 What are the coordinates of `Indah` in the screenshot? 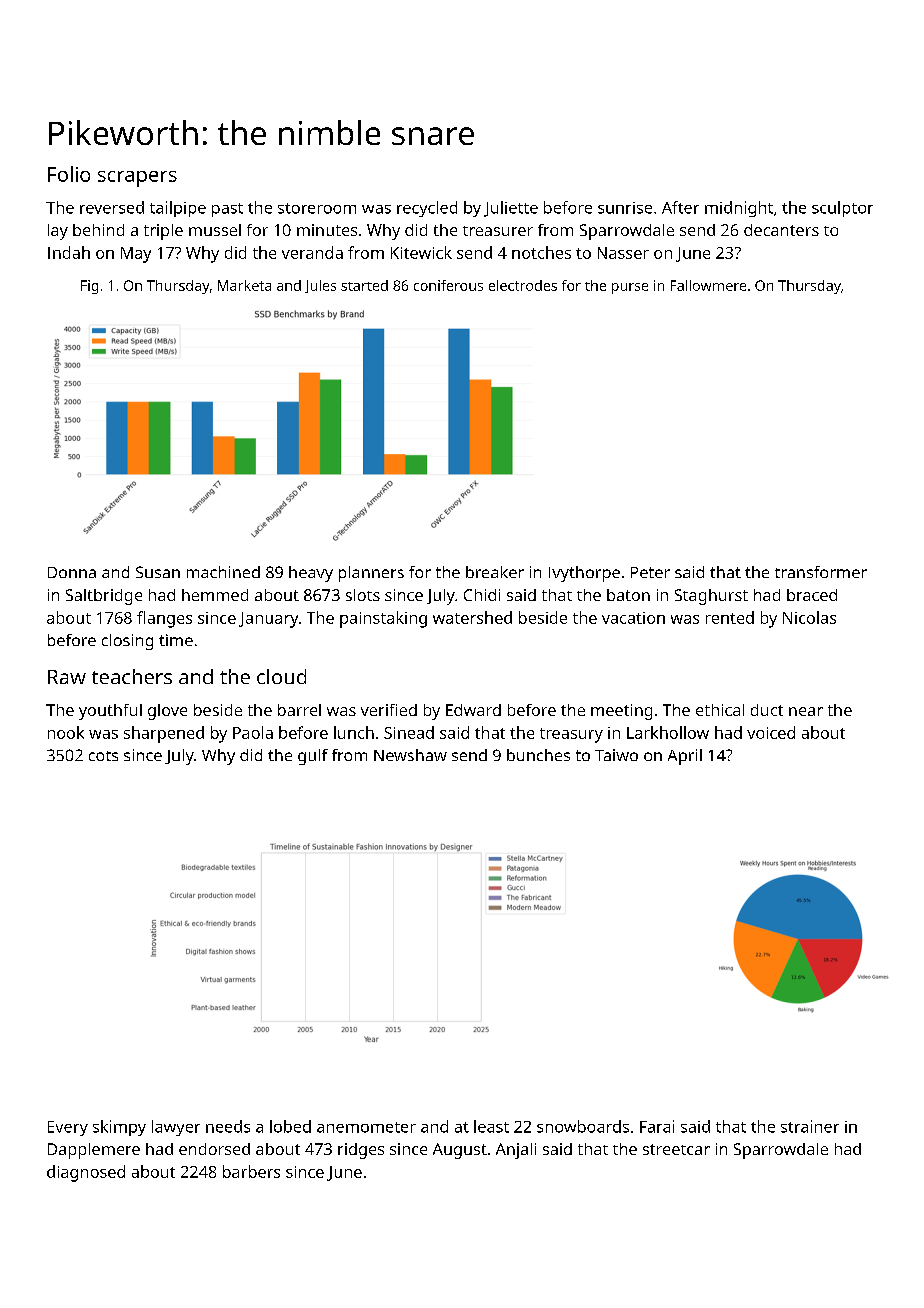 It's located at (69, 252).
